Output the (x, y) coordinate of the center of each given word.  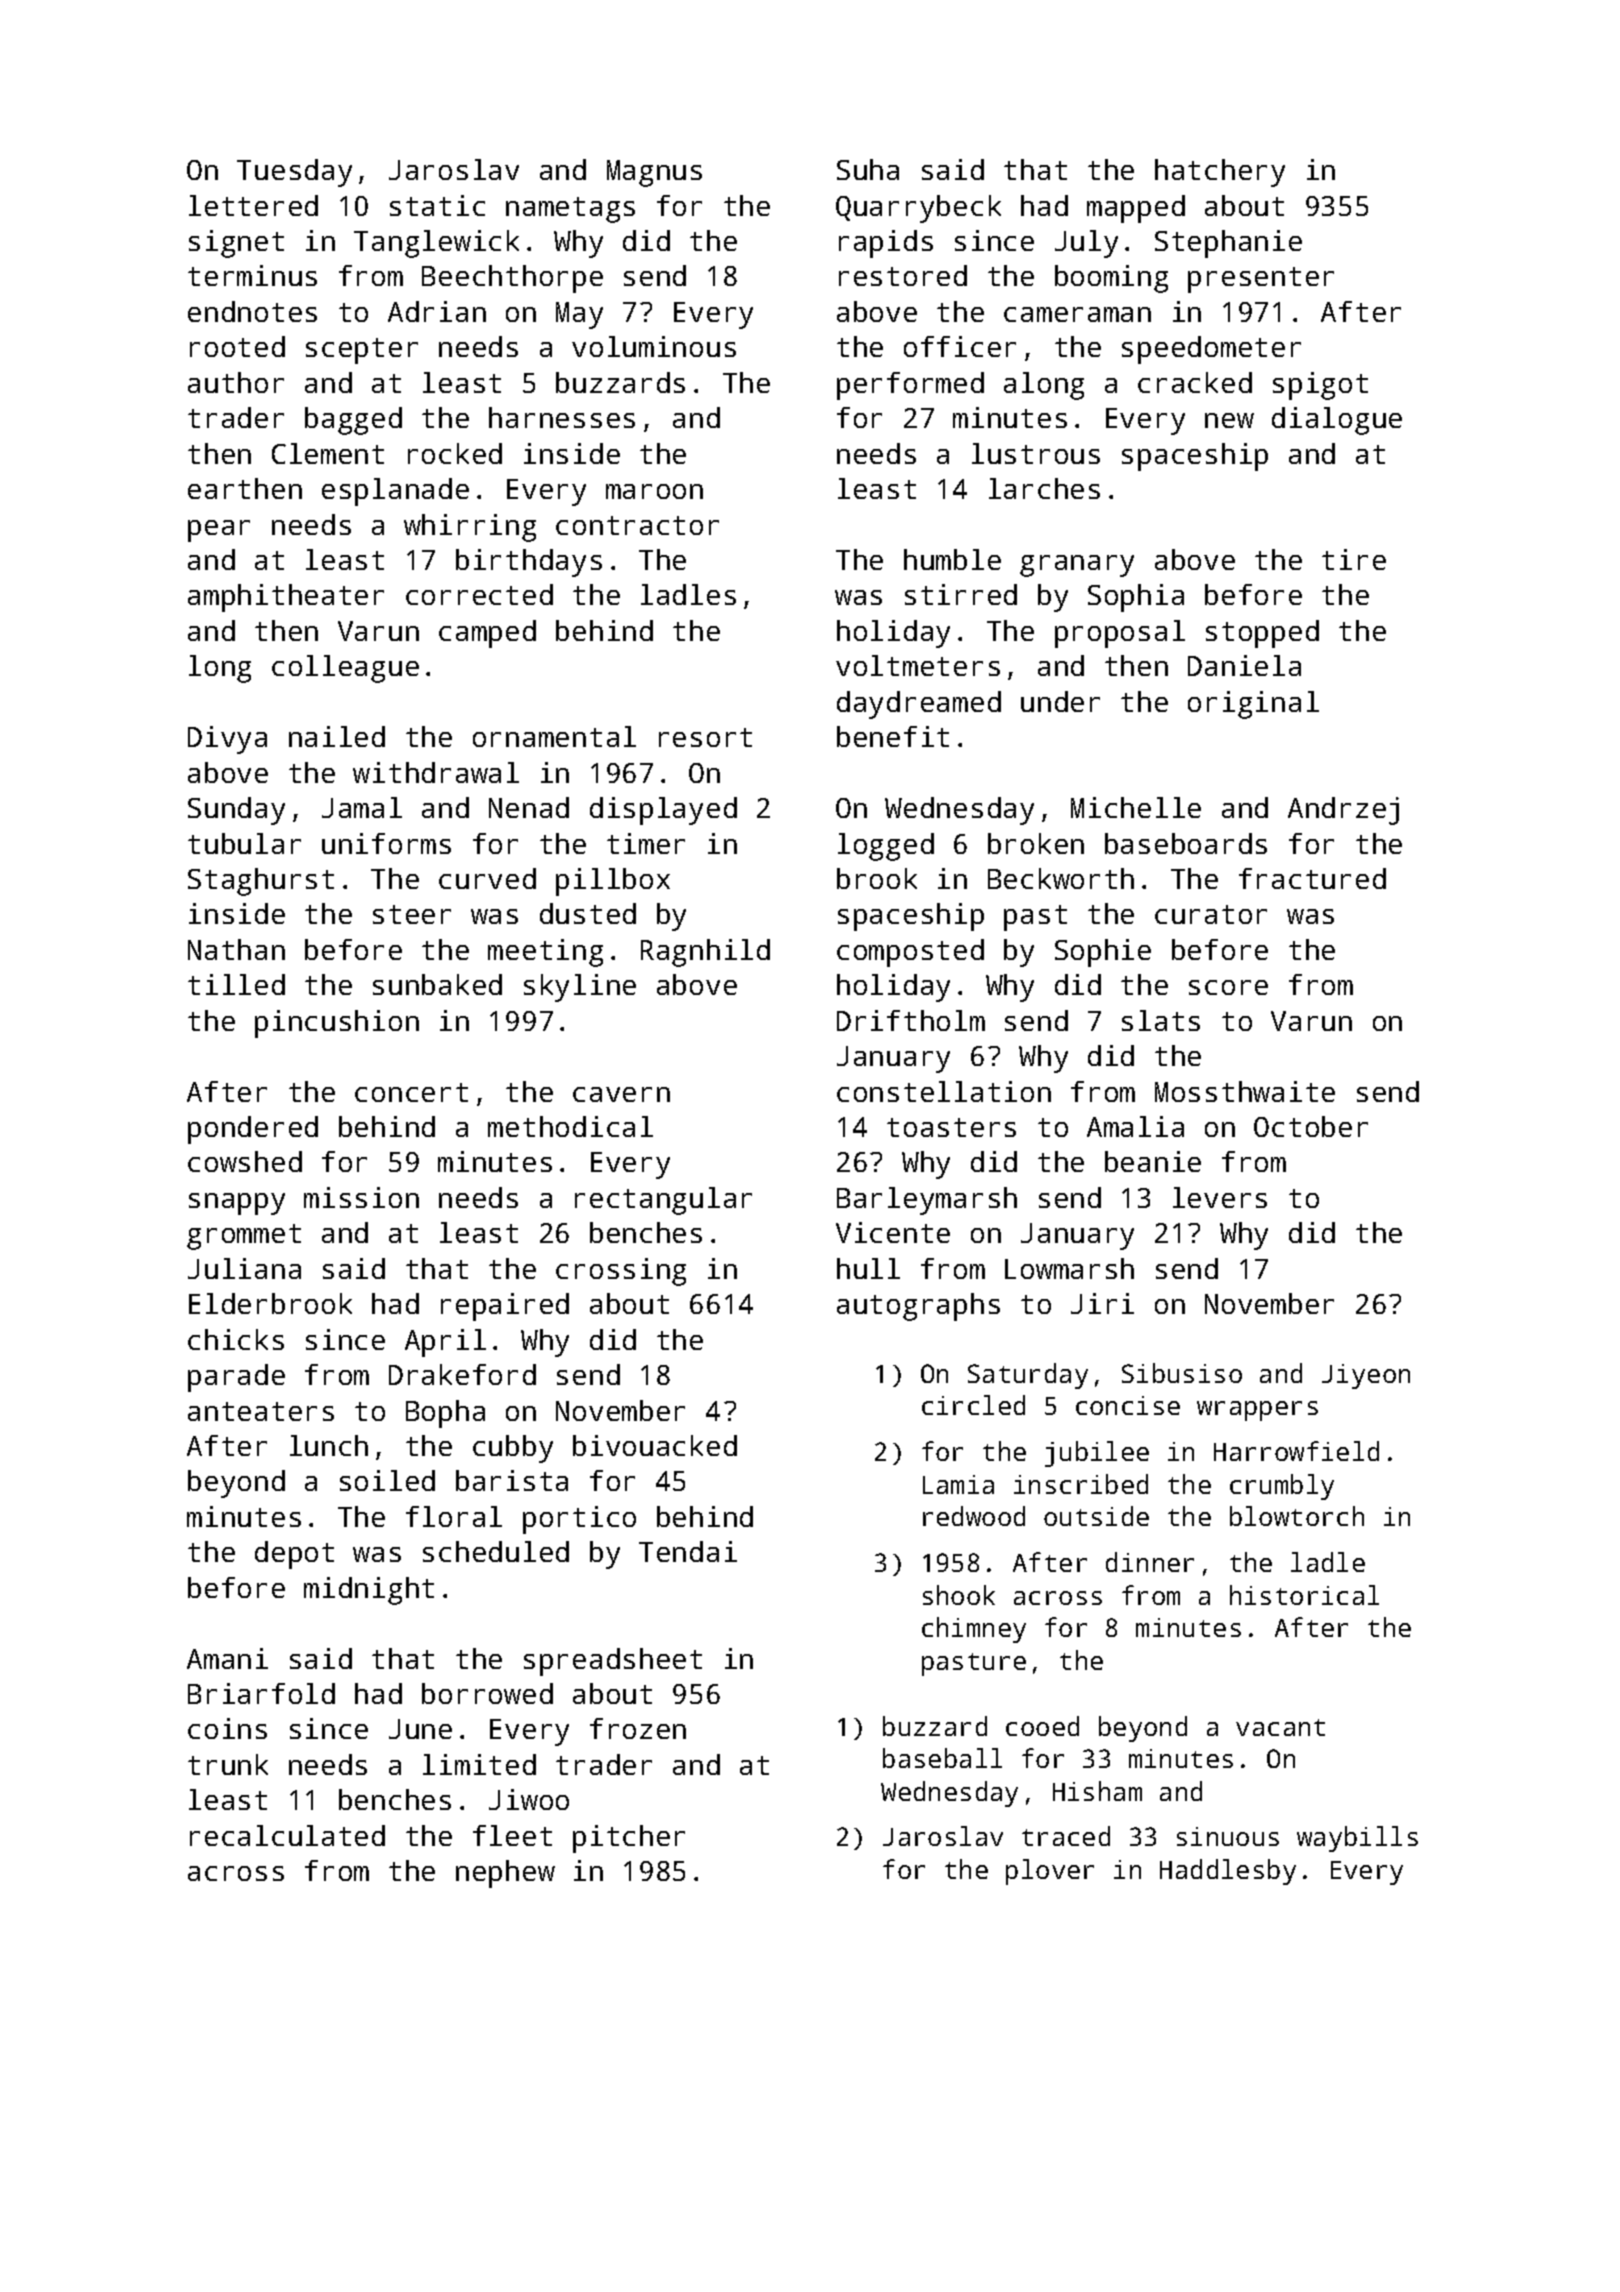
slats (1161, 1020)
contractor (637, 525)
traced (1066, 1836)
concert (411, 1092)
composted (910, 953)
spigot (1320, 386)
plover (1050, 1872)
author (236, 382)
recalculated (287, 1835)
